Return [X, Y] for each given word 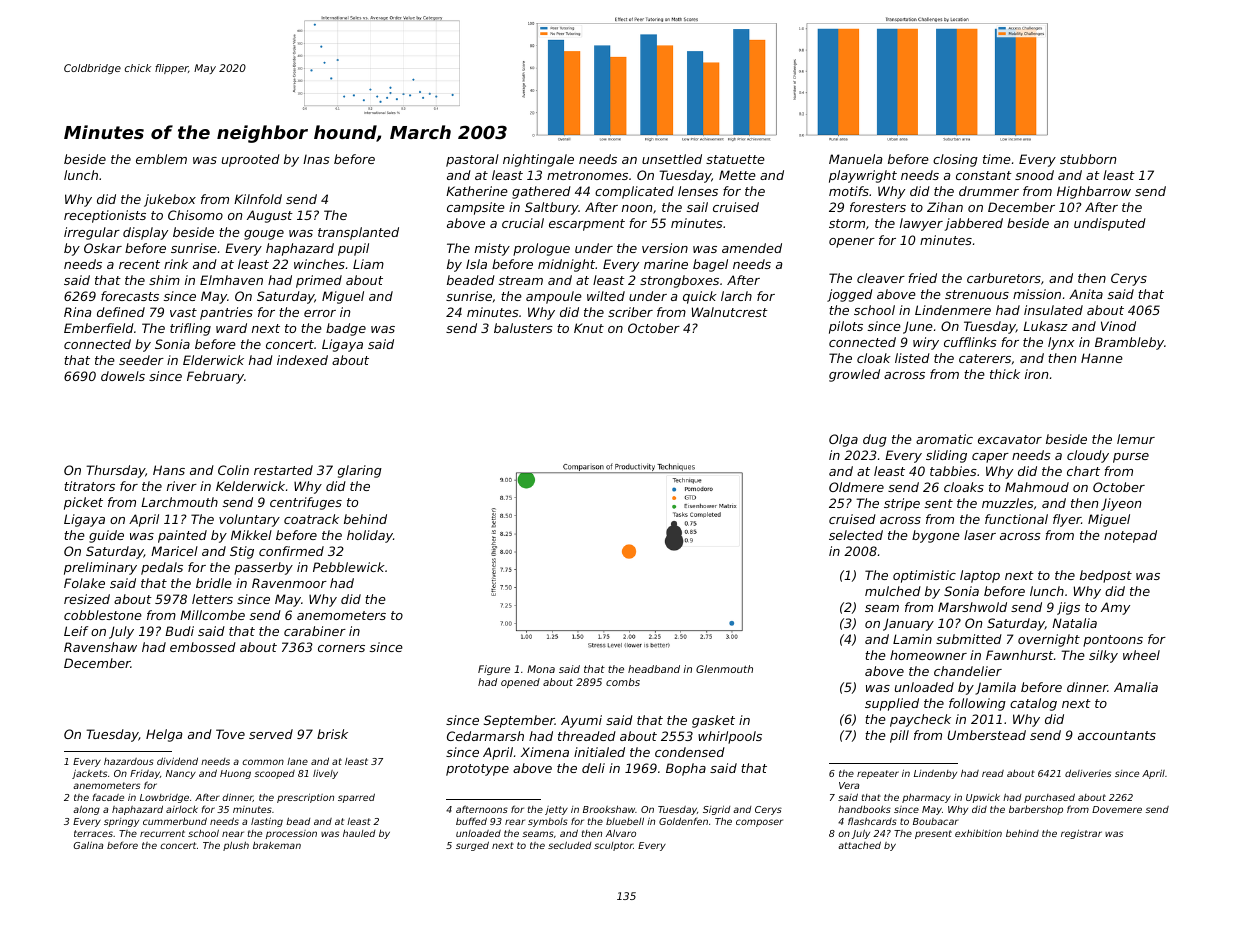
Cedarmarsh [485, 736]
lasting [267, 822]
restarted [283, 470]
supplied [892, 704]
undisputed [1110, 224]
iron [1036, 374]
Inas [316, 159]
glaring [360, 471]
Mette [737, 175]
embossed [203, 647]
